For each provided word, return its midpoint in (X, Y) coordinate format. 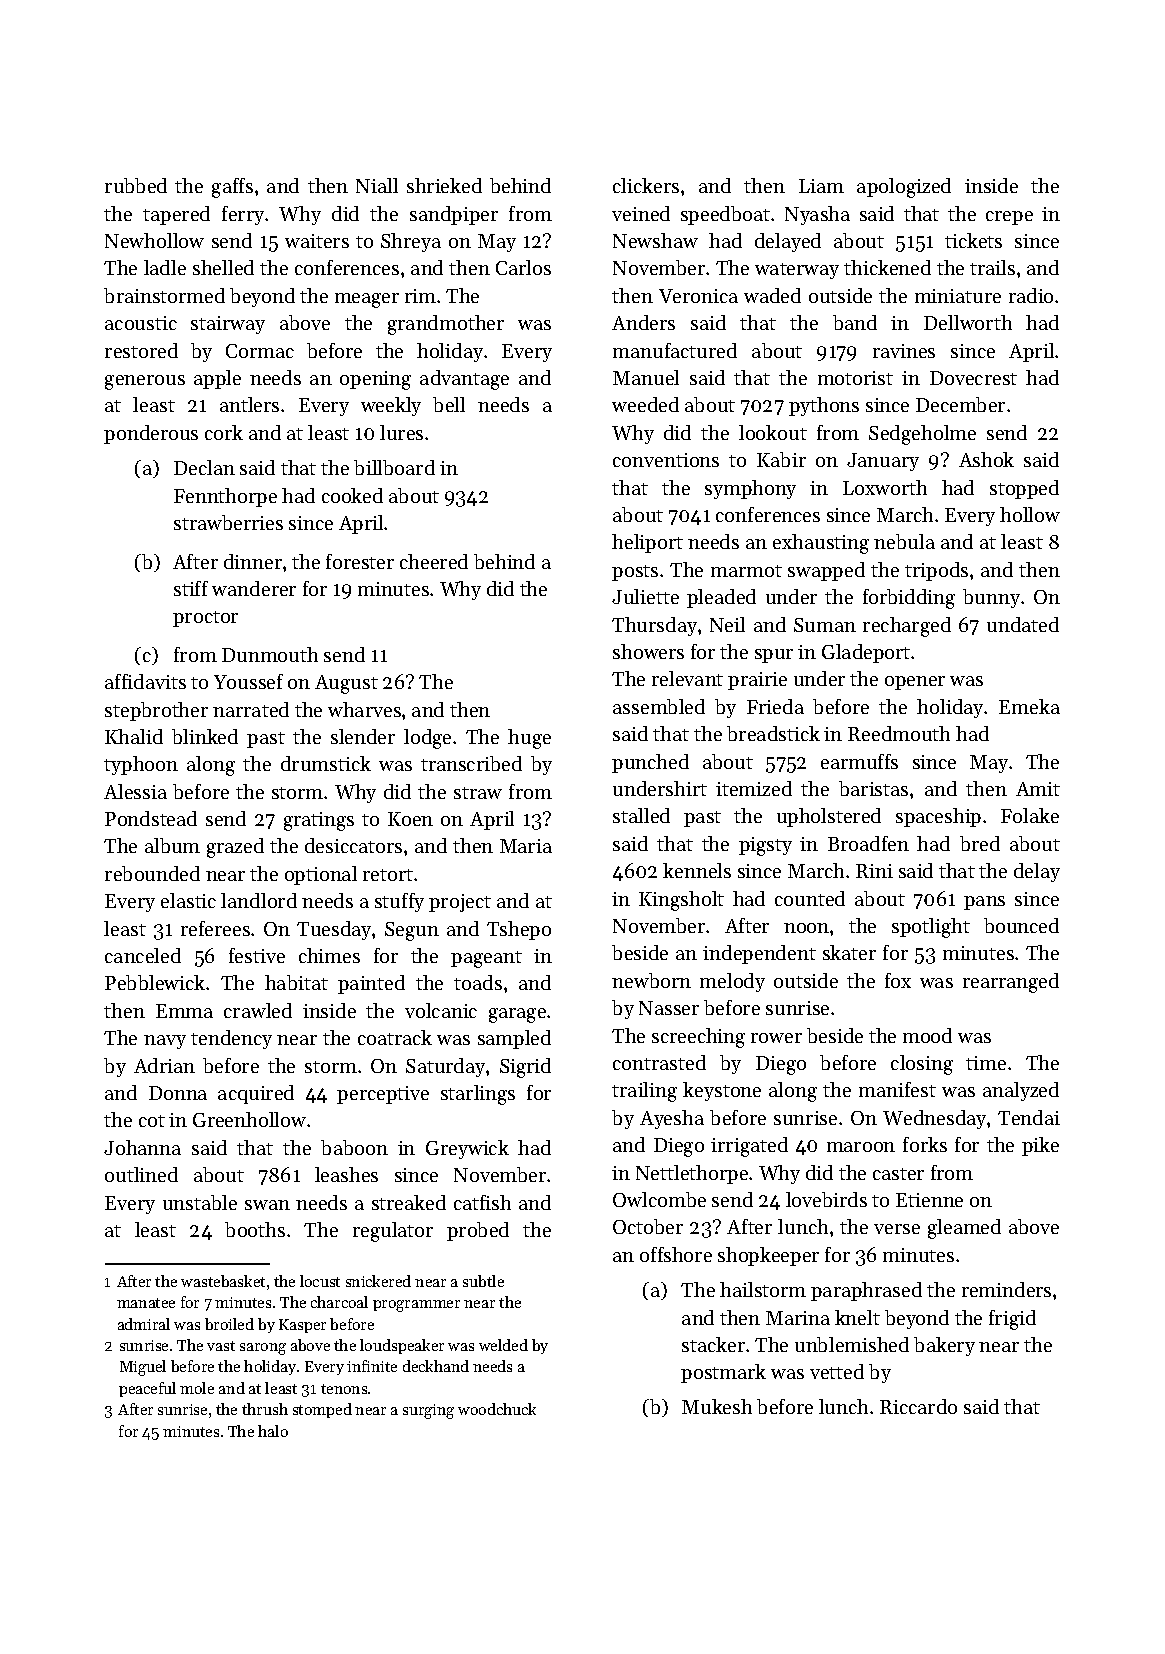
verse (897, 1229)
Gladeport (866, 653)
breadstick (773, 733)
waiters (317, 241)
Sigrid (525, 1068)
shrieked (444, 185)
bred (980, 843)
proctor (205, 619)
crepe (1009, 218)
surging (428, 1411)
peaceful (147, 1389)
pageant (486, 959)
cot (152, 1121)
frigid (1012, 1320)
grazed (235, 848)
